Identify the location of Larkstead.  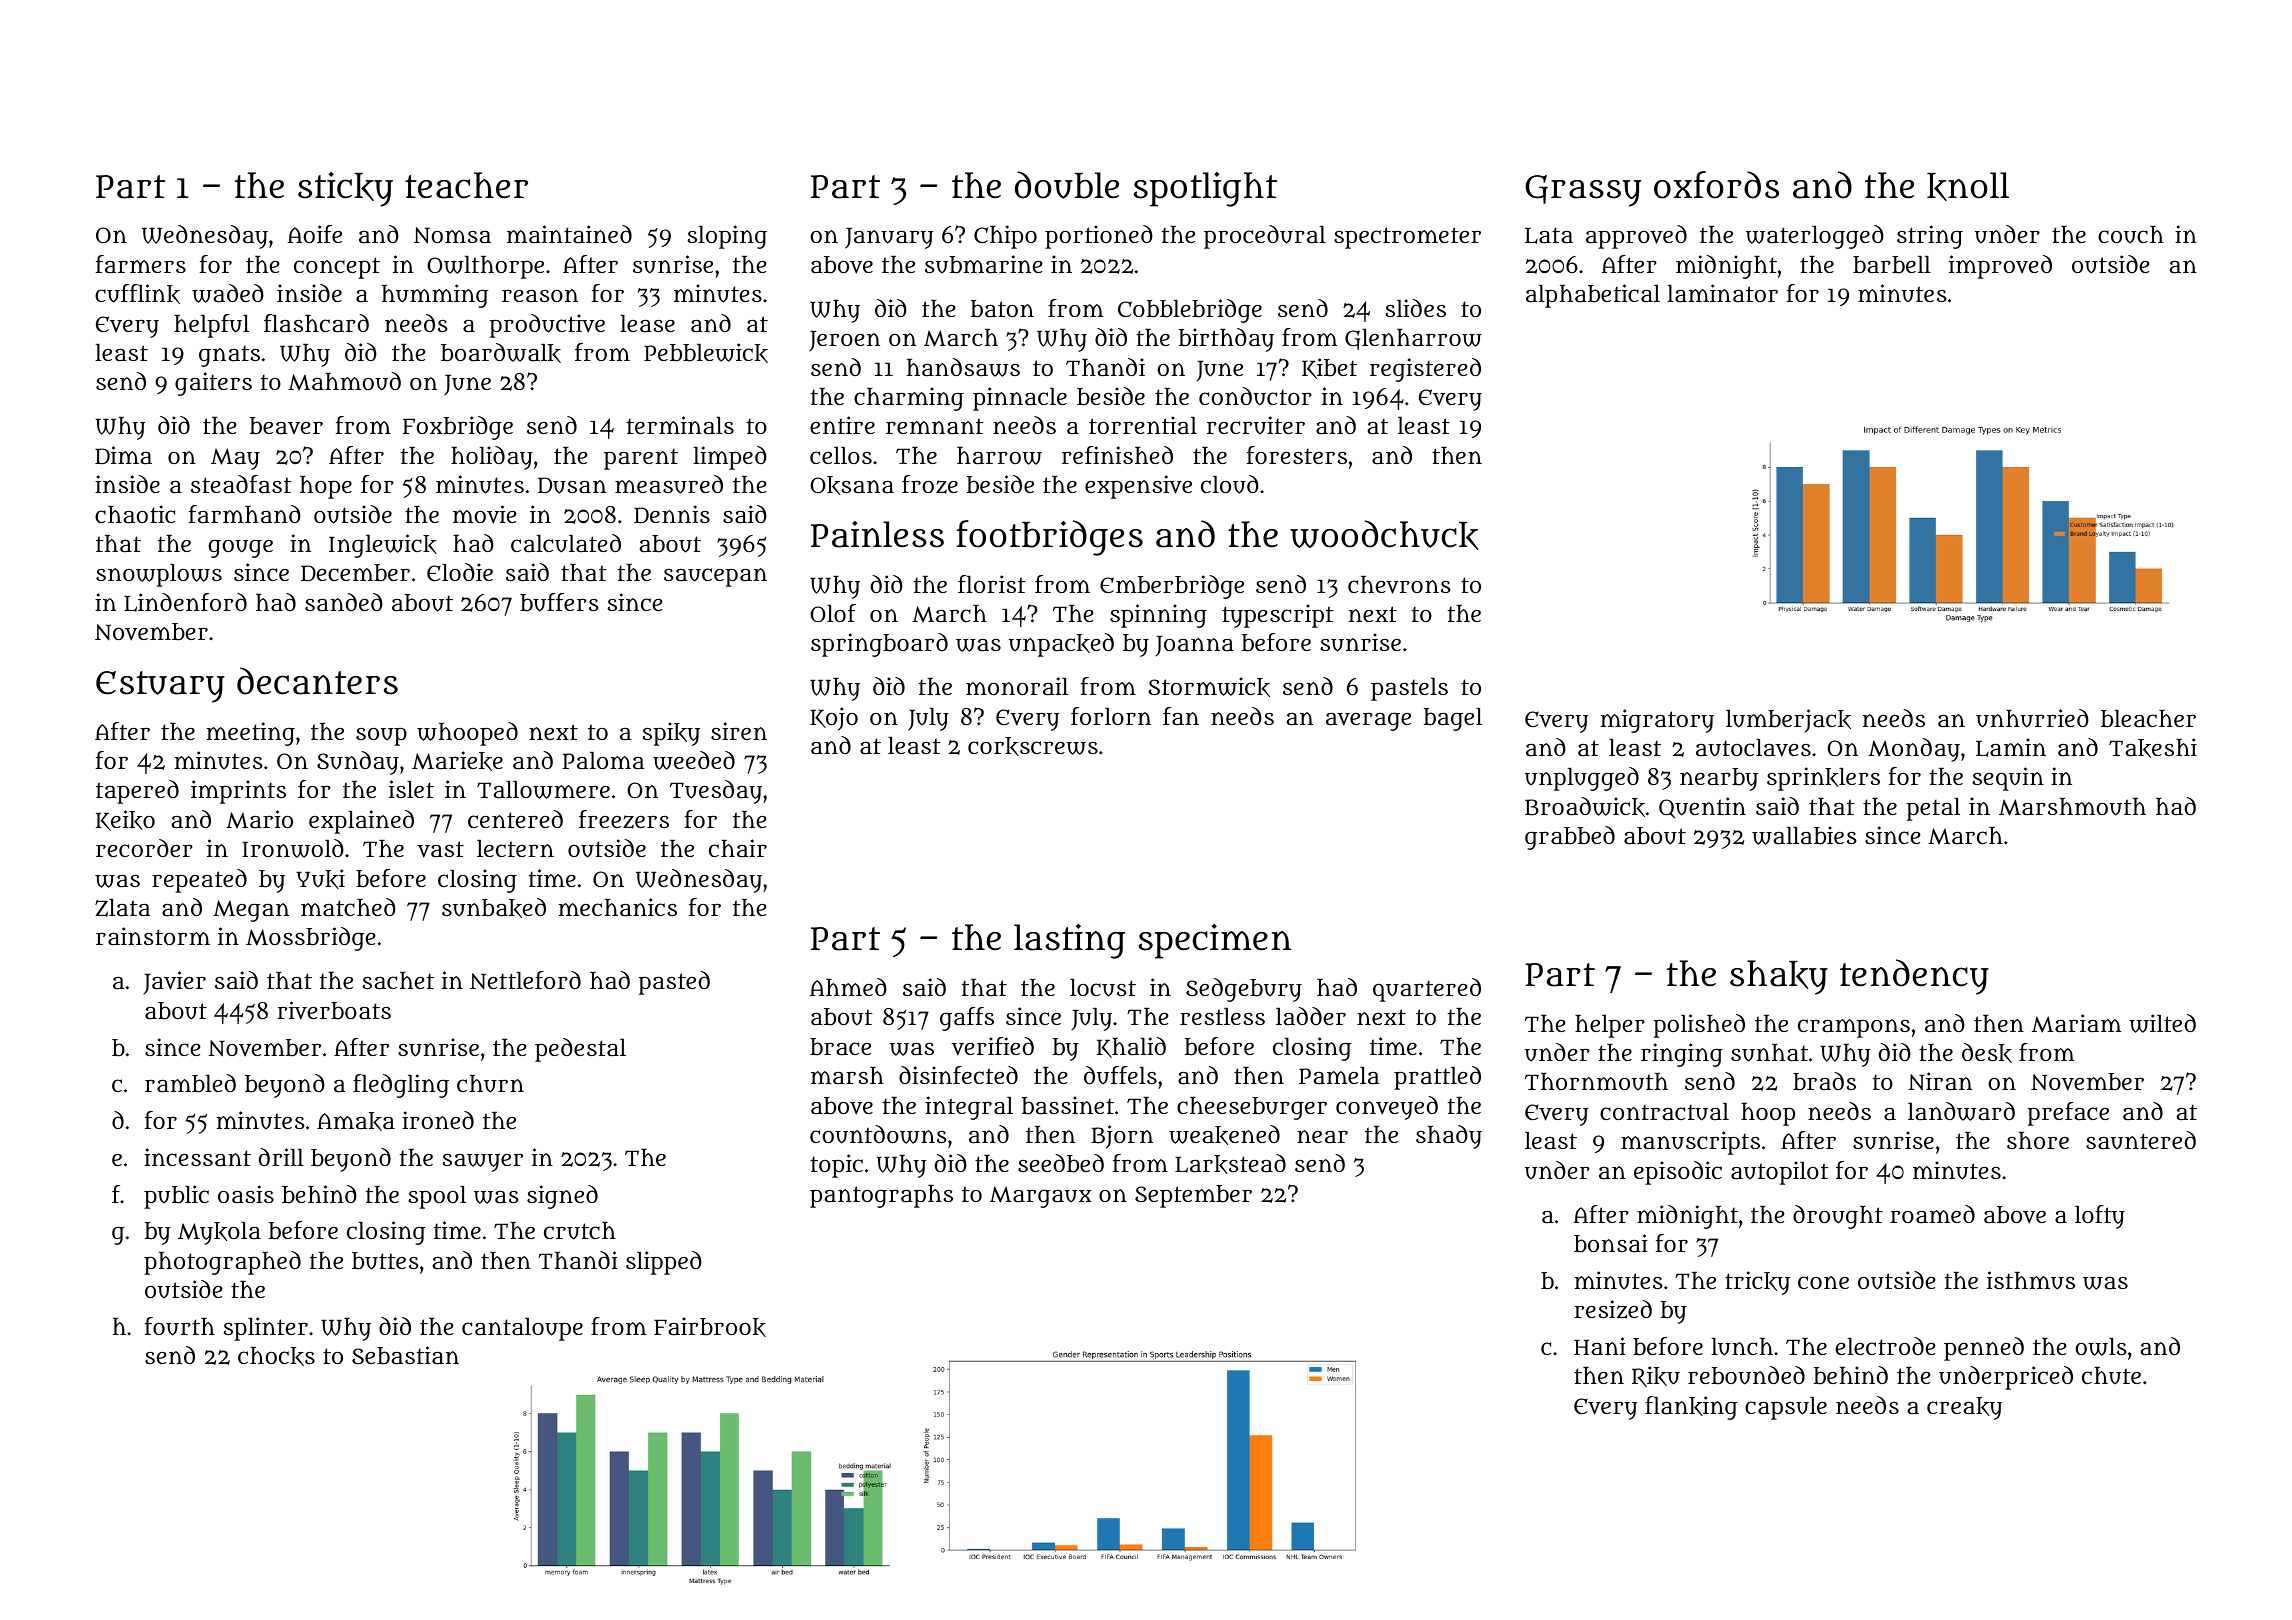
(1230, 1164).
